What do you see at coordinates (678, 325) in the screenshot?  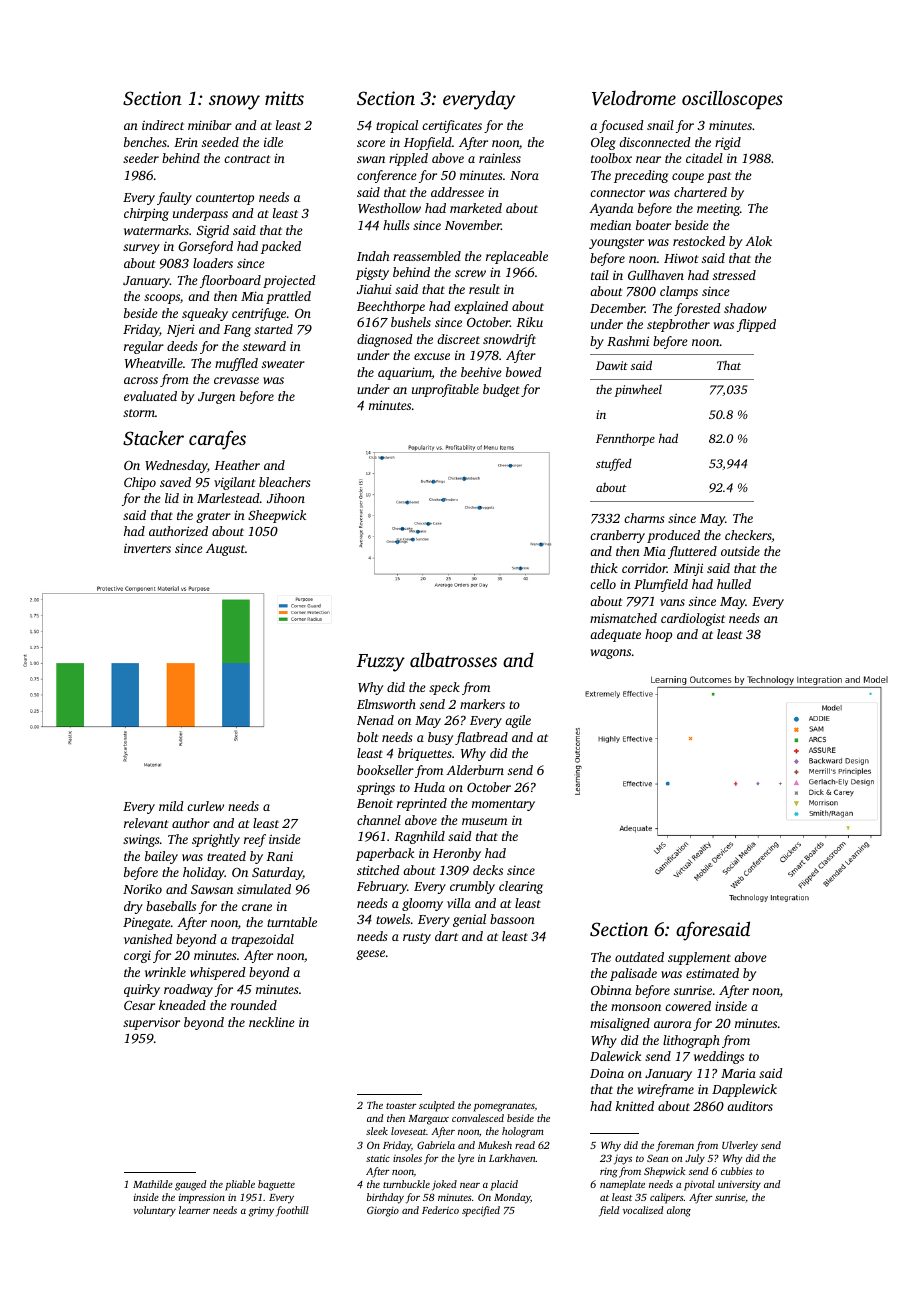 I see `stepbrother` at bounding box center [678, 325].
